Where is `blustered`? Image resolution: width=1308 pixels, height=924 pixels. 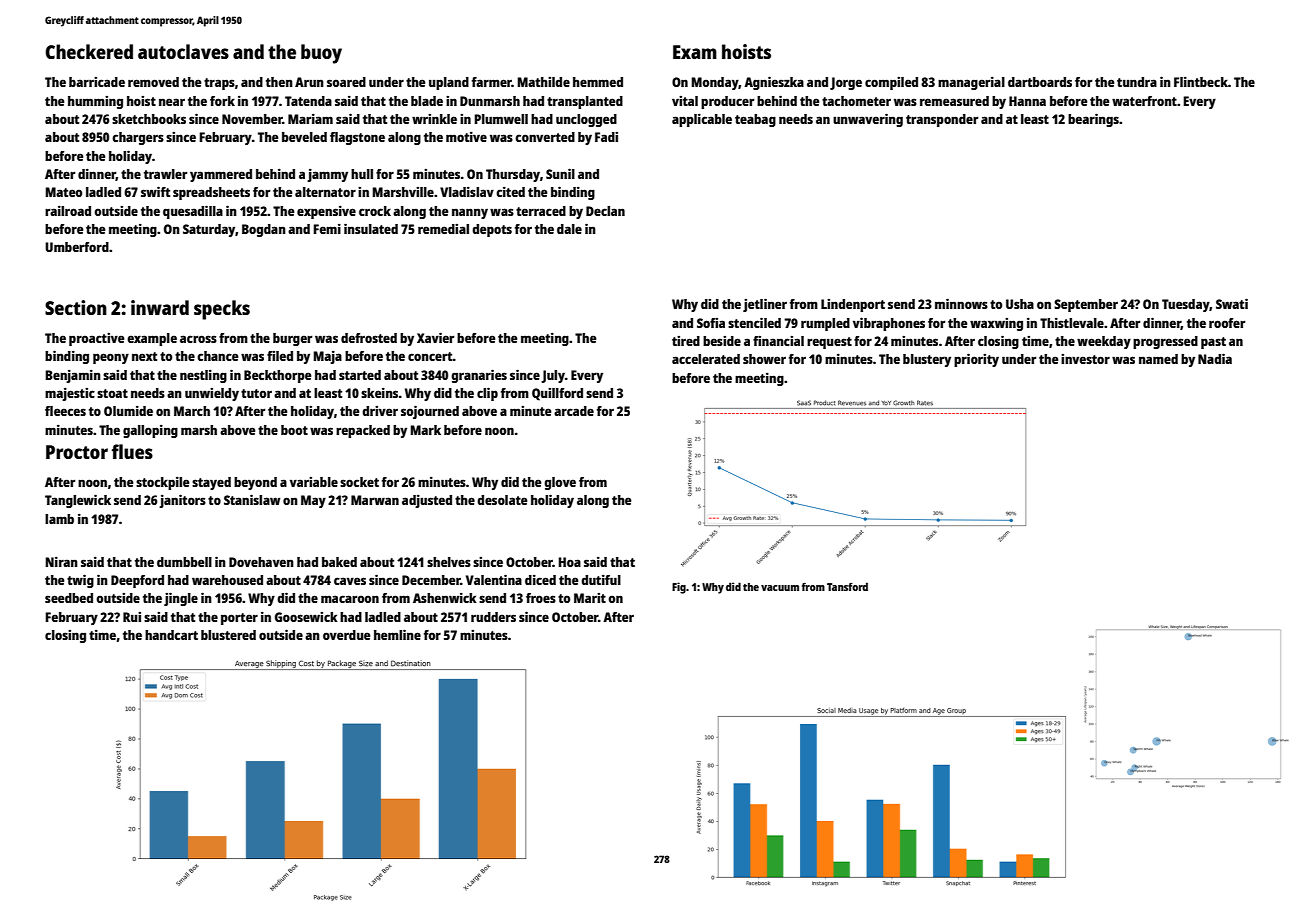 blustered is located at coordinates (228, 635).
